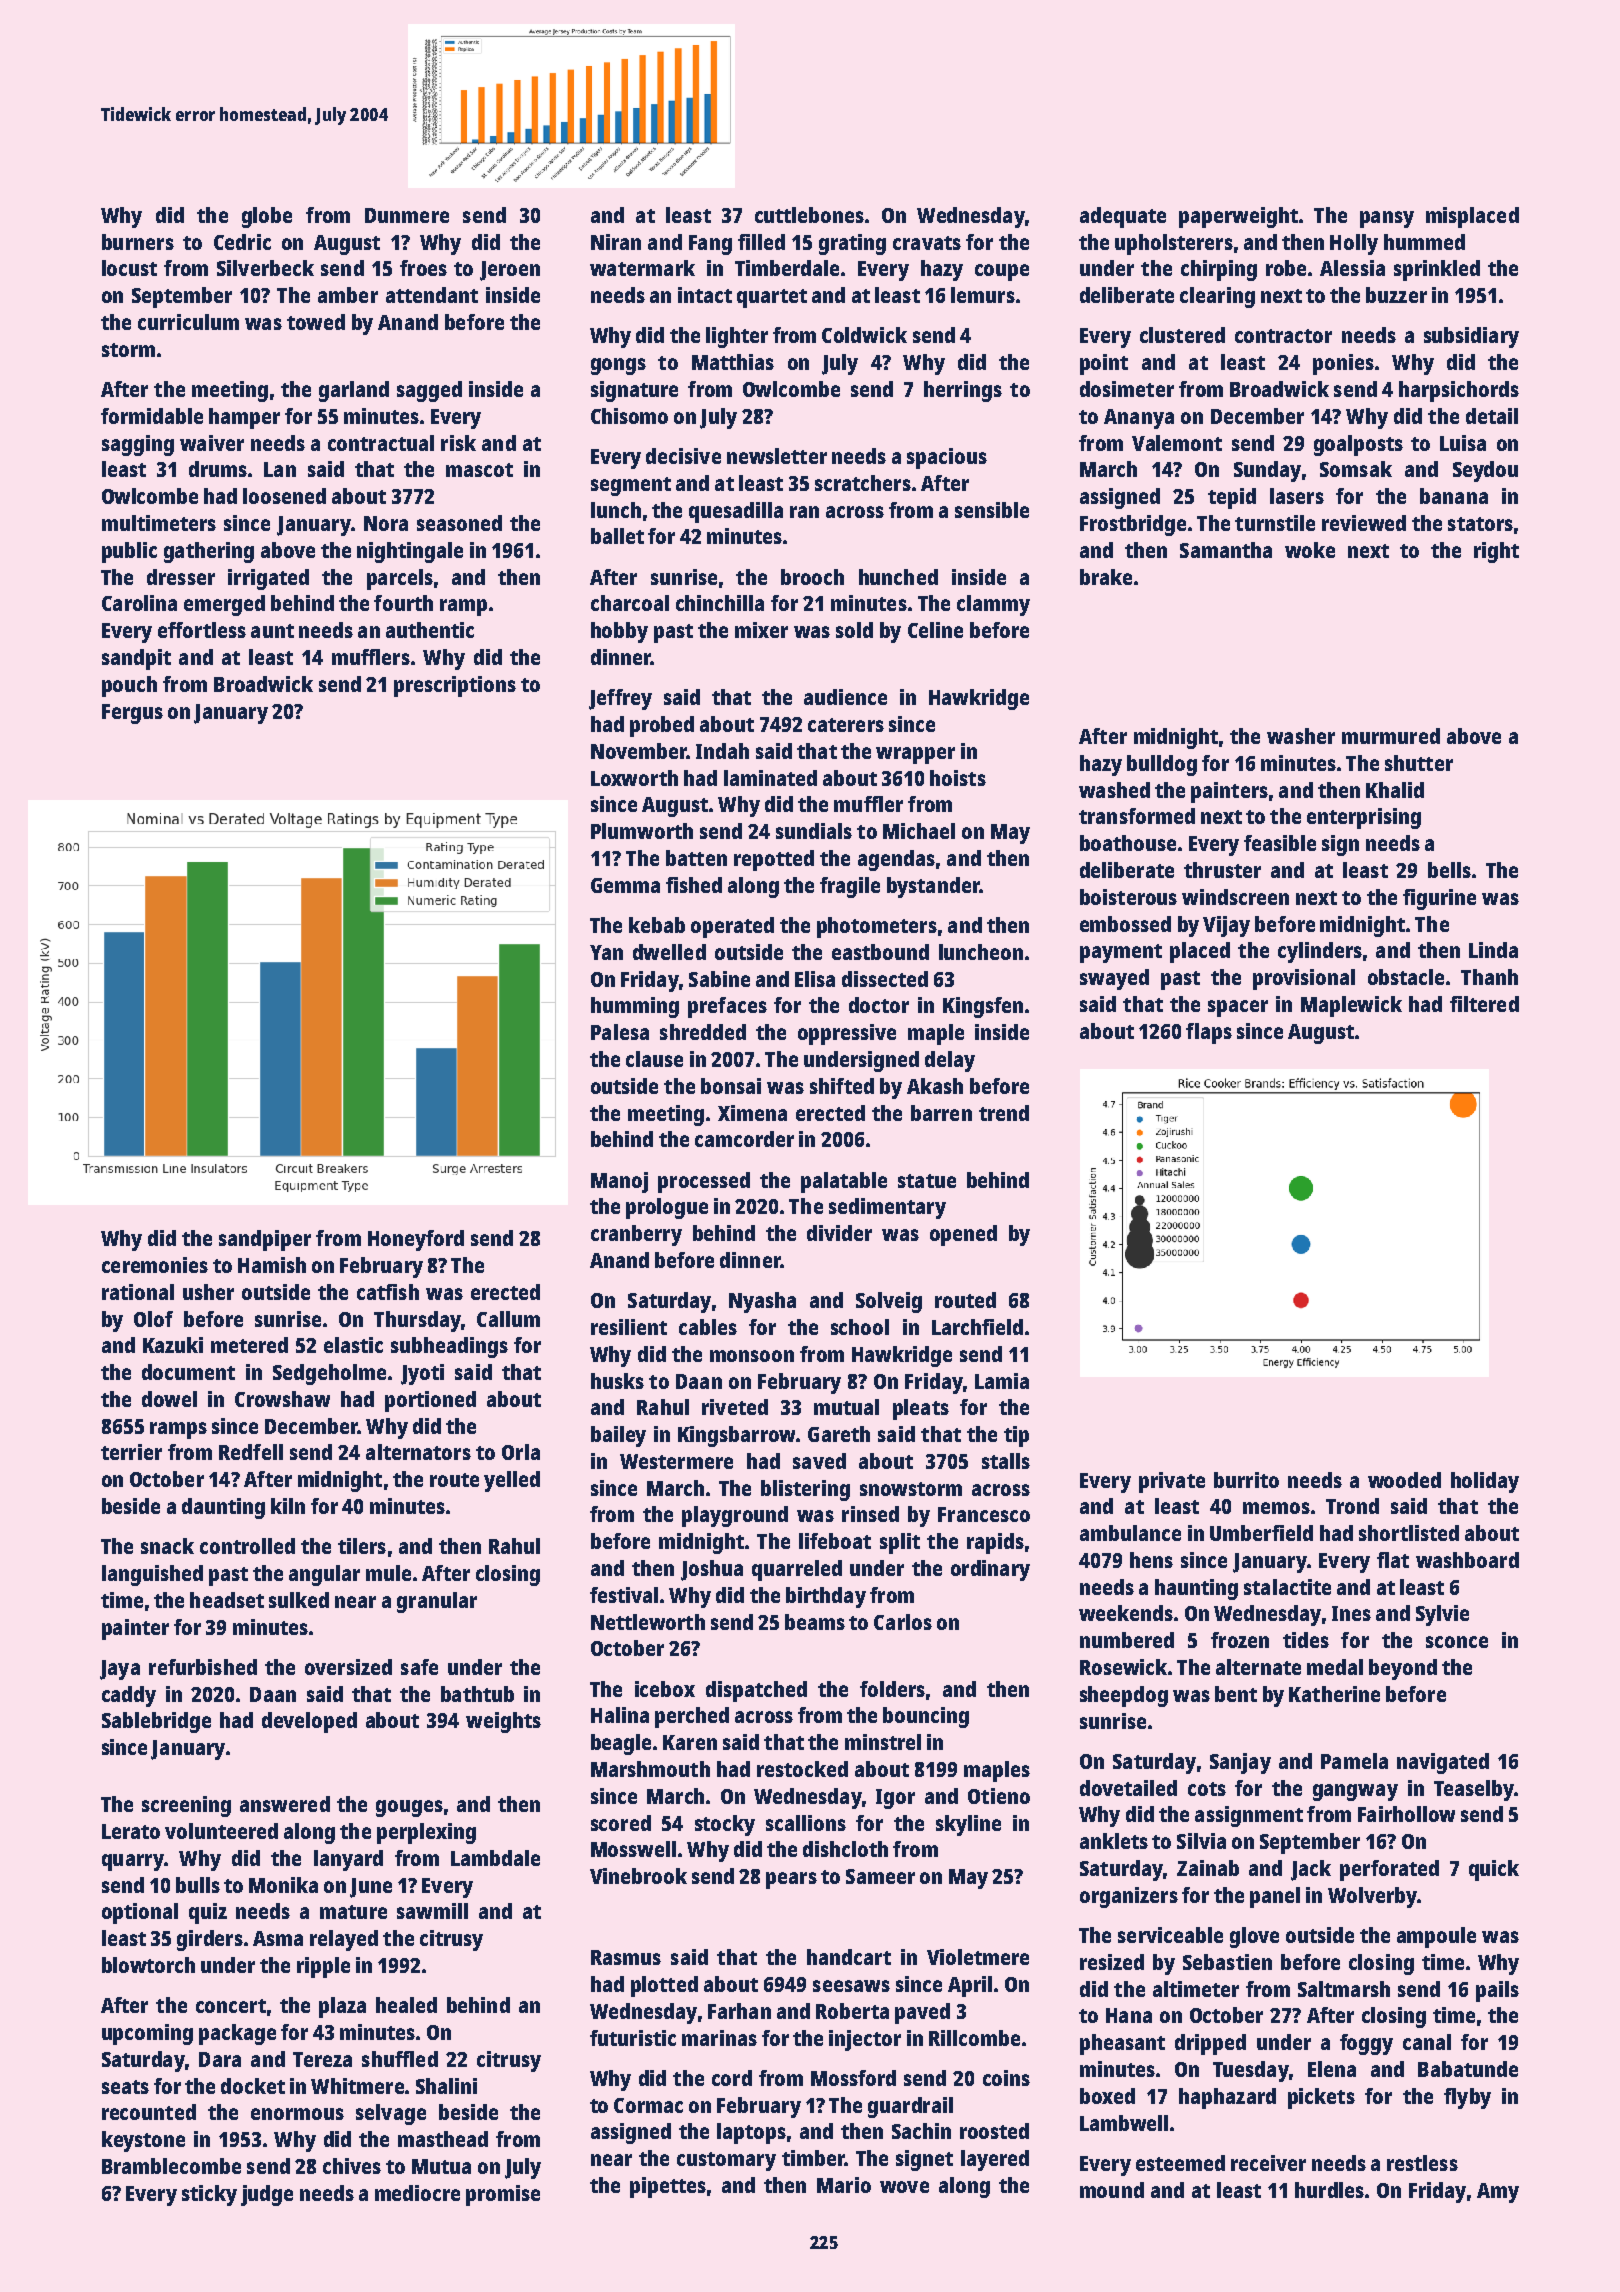 This screenshot has width=1620, height=2292. I want to click on enterprising, so click(1364, 818).
